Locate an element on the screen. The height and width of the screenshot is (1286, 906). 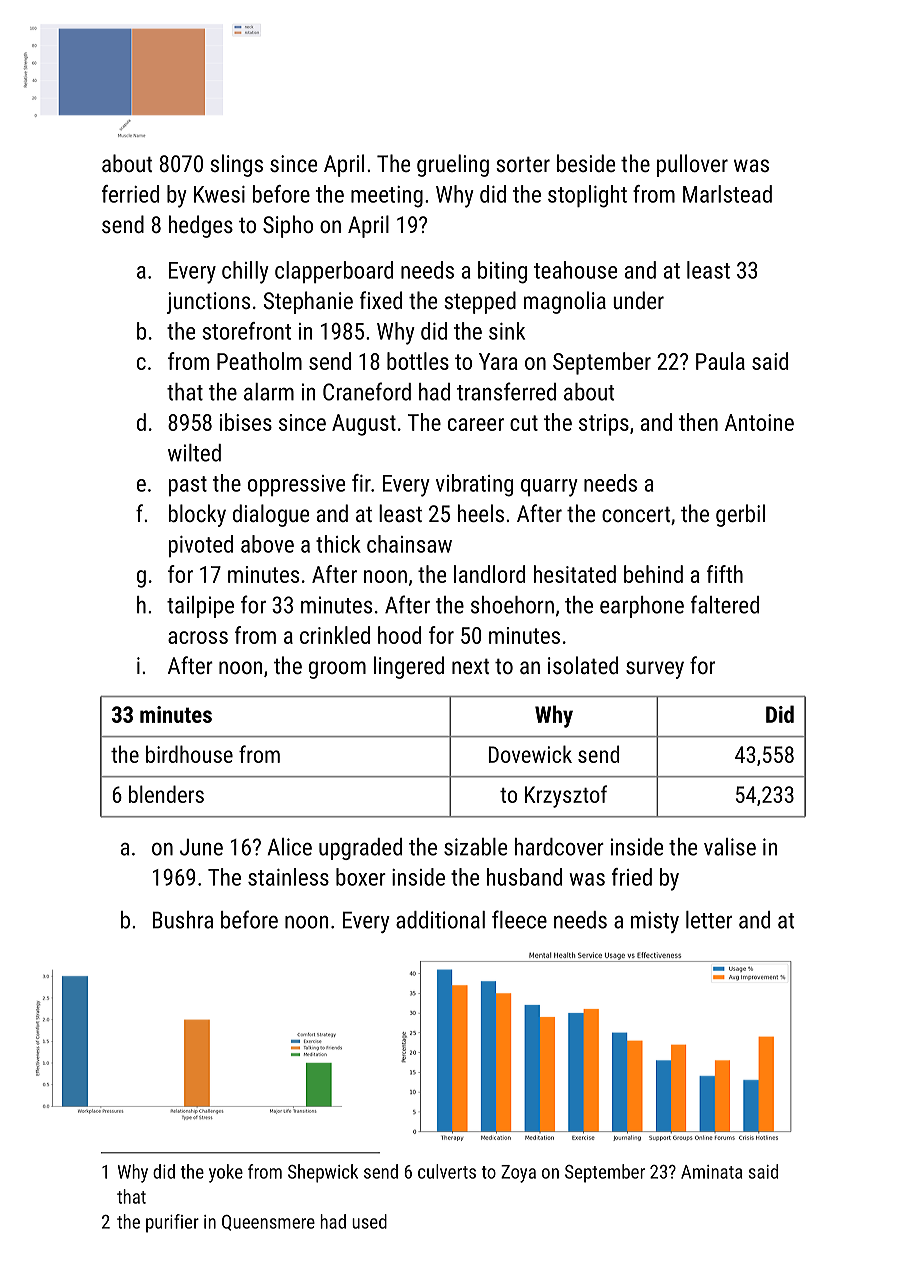
meeting is located at coordinates (387, 197).
